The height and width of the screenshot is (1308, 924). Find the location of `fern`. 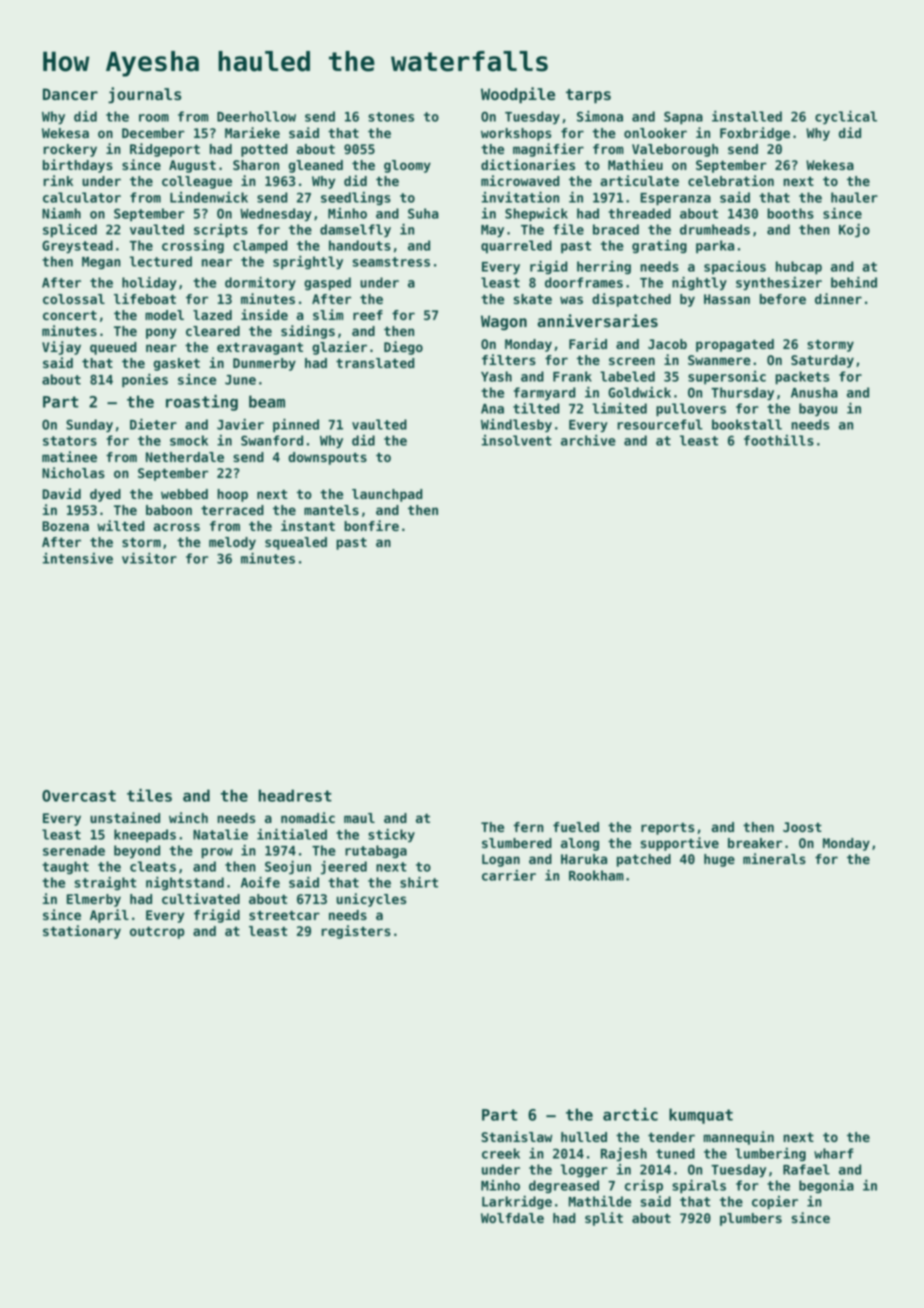

fern is located at coordinates (528, 827).
